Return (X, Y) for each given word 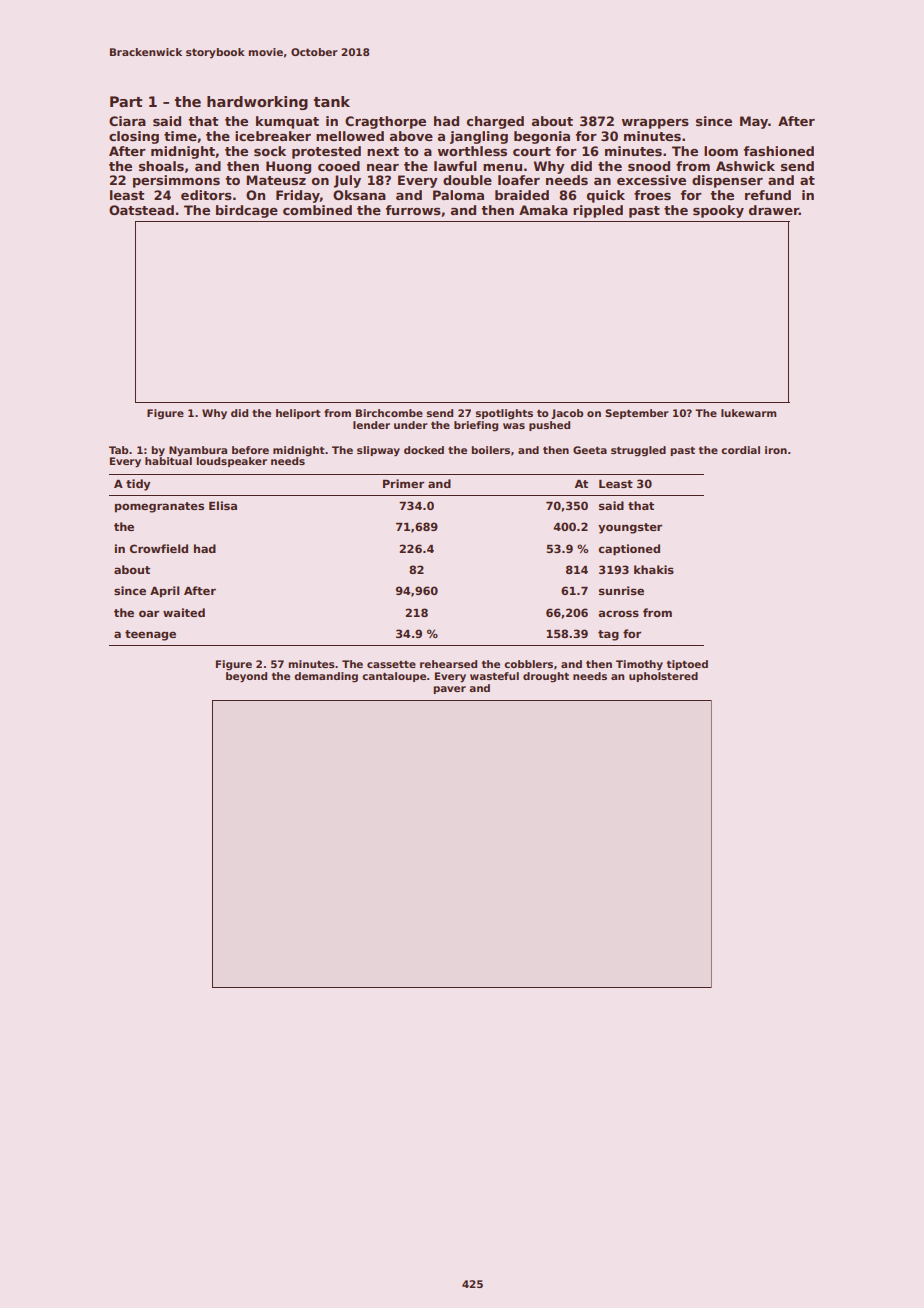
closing (134, 137)
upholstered (663, 677)
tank (331, 101)
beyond (246, 677)
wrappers (655, 124)
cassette (391, 664)
